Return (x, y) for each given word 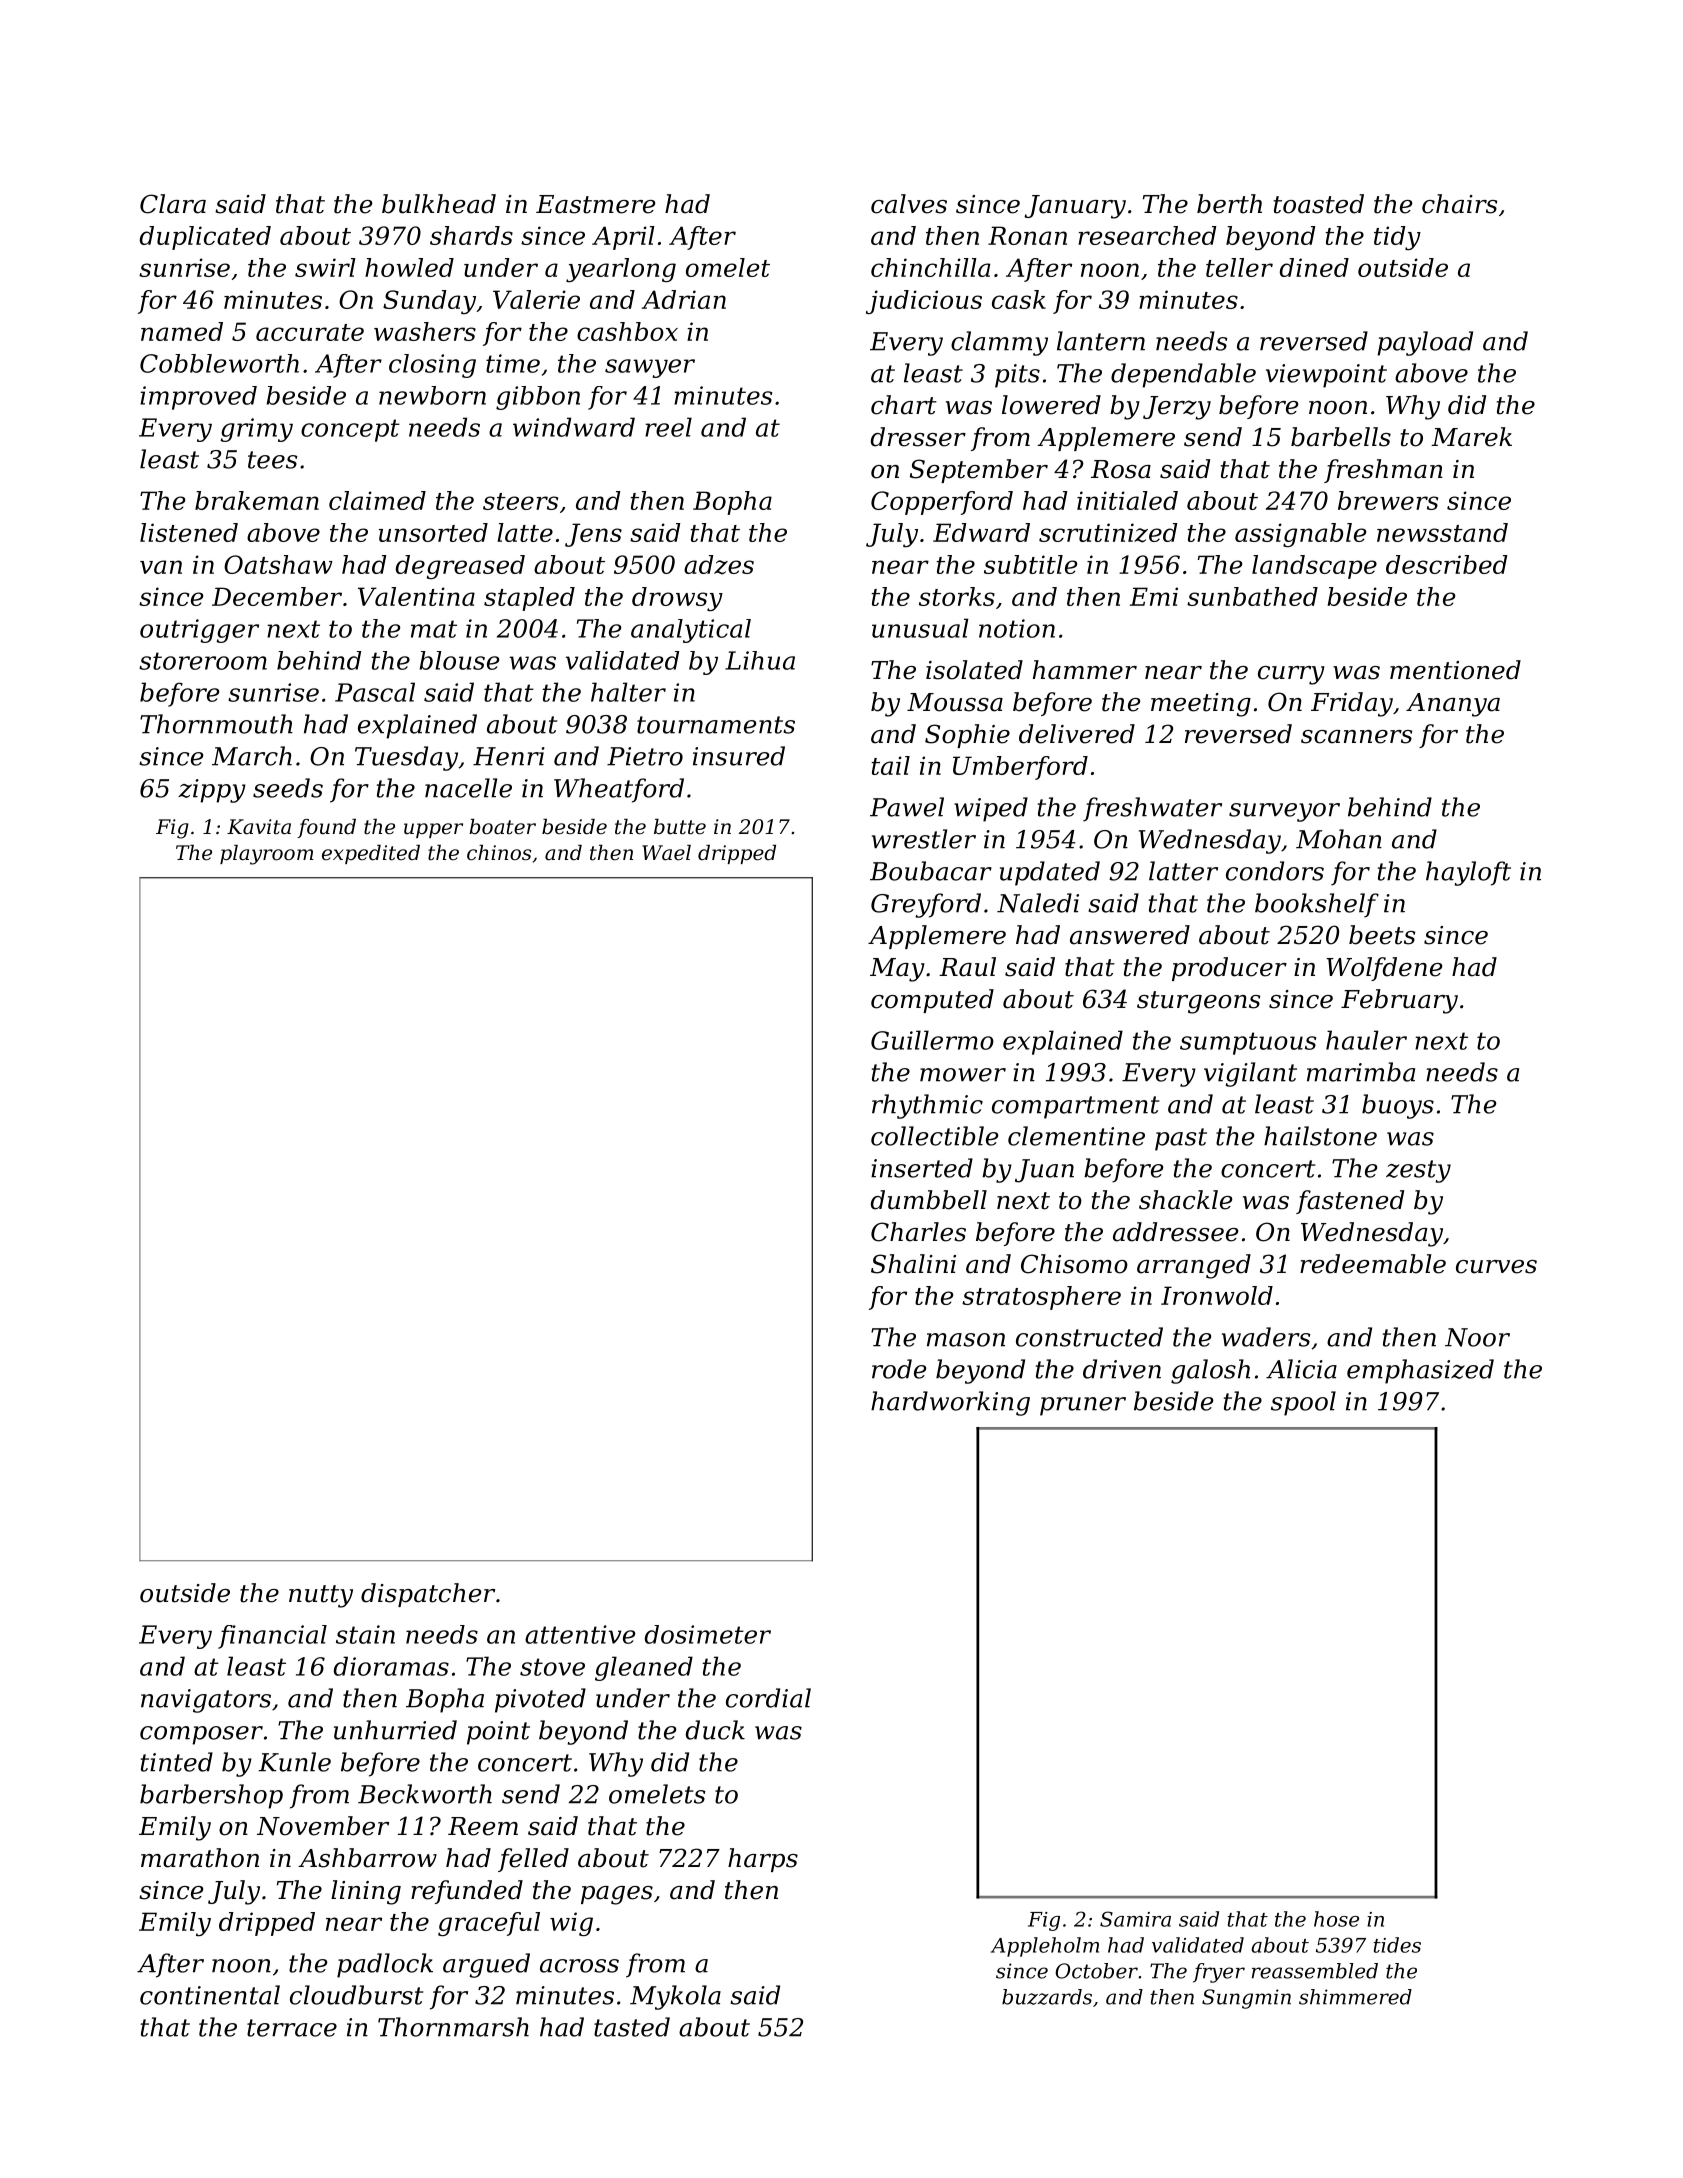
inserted (922, 1168)
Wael (666, 853)
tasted (632, 2027)
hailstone (1320, 1136)
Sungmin (1246, 1999)
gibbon (538, 398)
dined (1314, 267)
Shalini (913, 1264)
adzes (719, 565)
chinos (499, 853)
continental (210, 1995)
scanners (1356, 737)
